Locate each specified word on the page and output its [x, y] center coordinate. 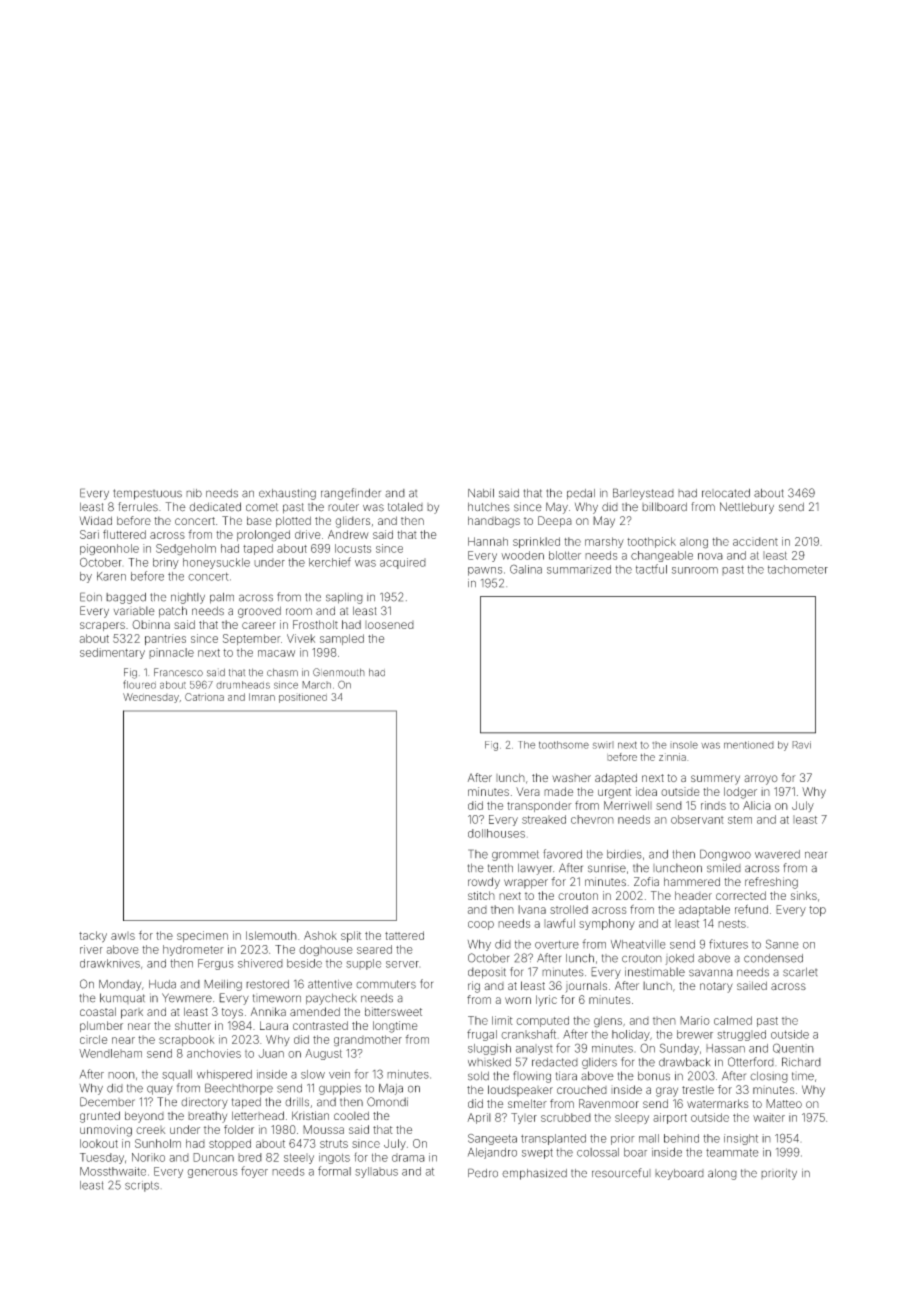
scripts [142, 1186]
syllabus [376, 1172]
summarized [579, 569]
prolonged [263, 536]
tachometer [798, 569]
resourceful [621, 1173]
